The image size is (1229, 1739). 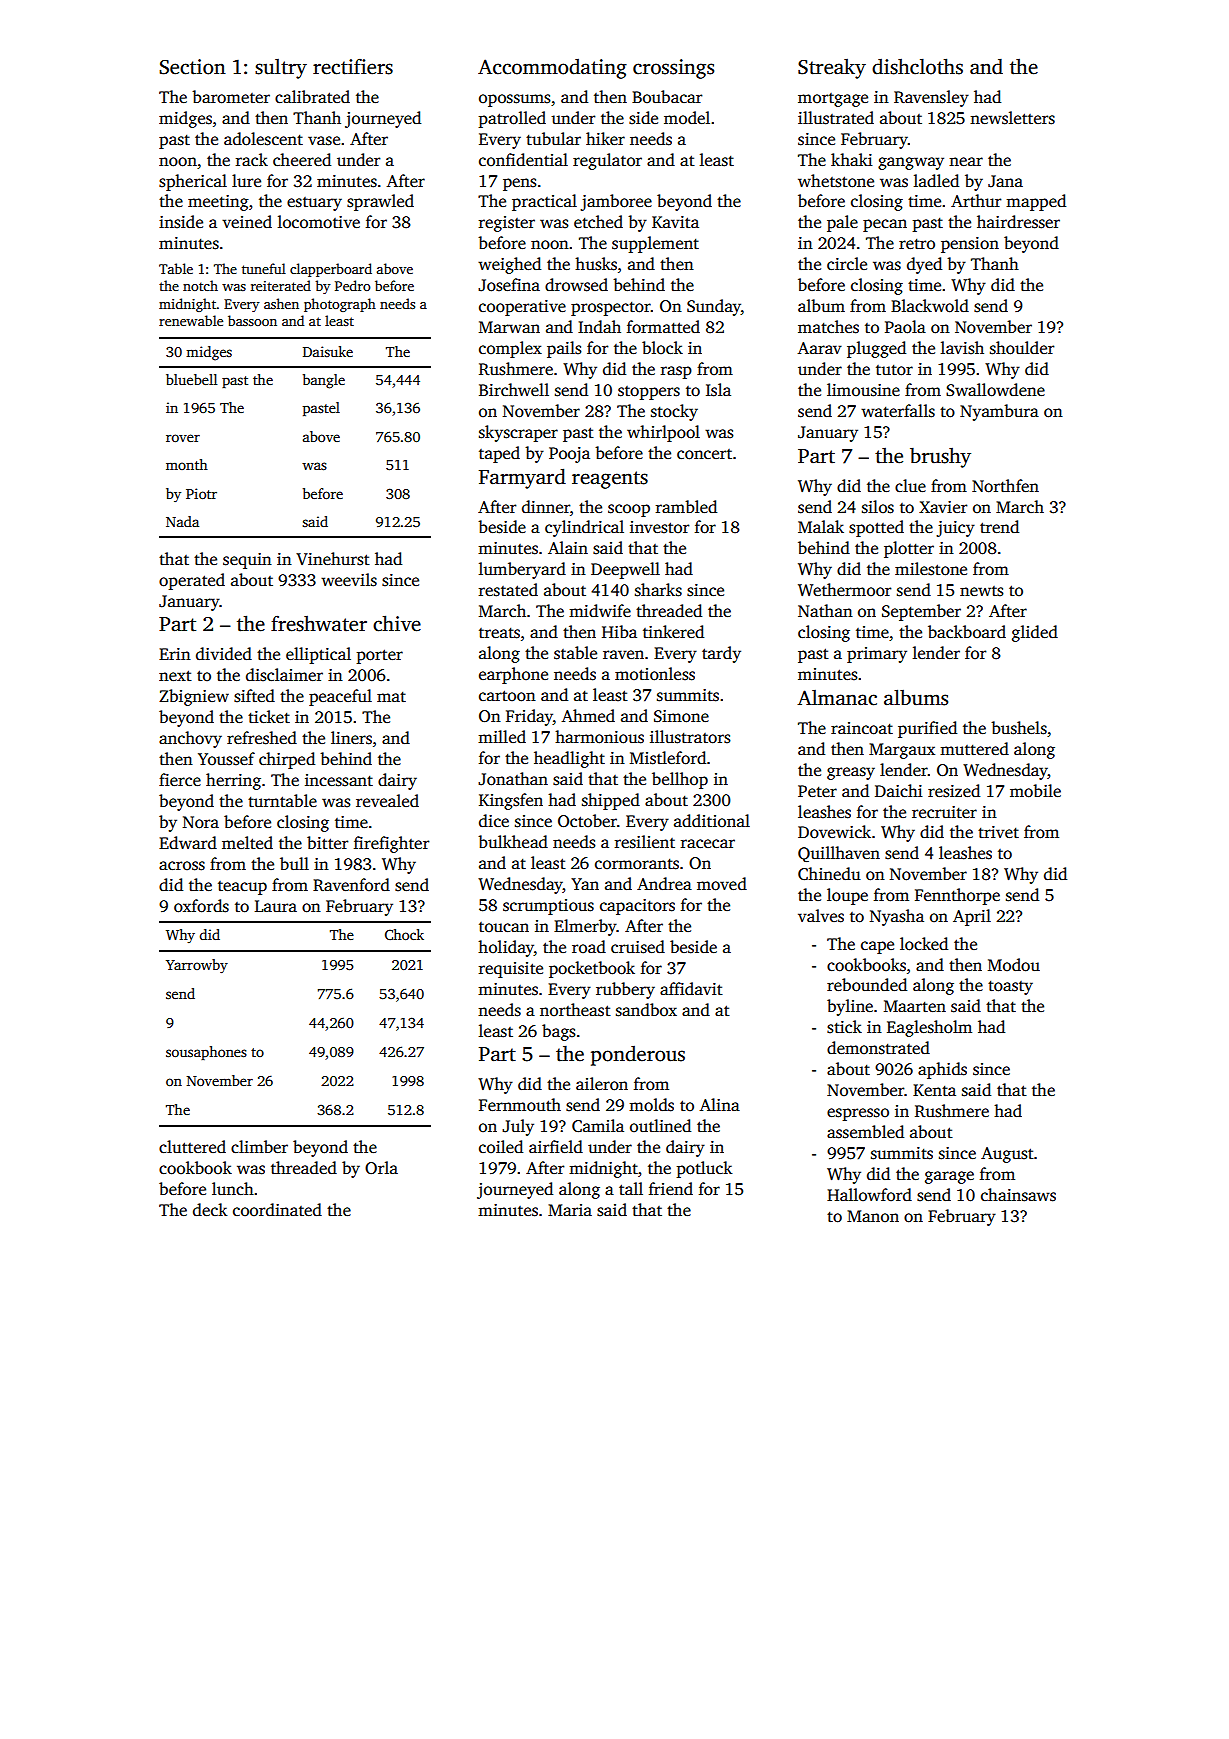 I want to click on crossings, so click(x=673, y=69).
